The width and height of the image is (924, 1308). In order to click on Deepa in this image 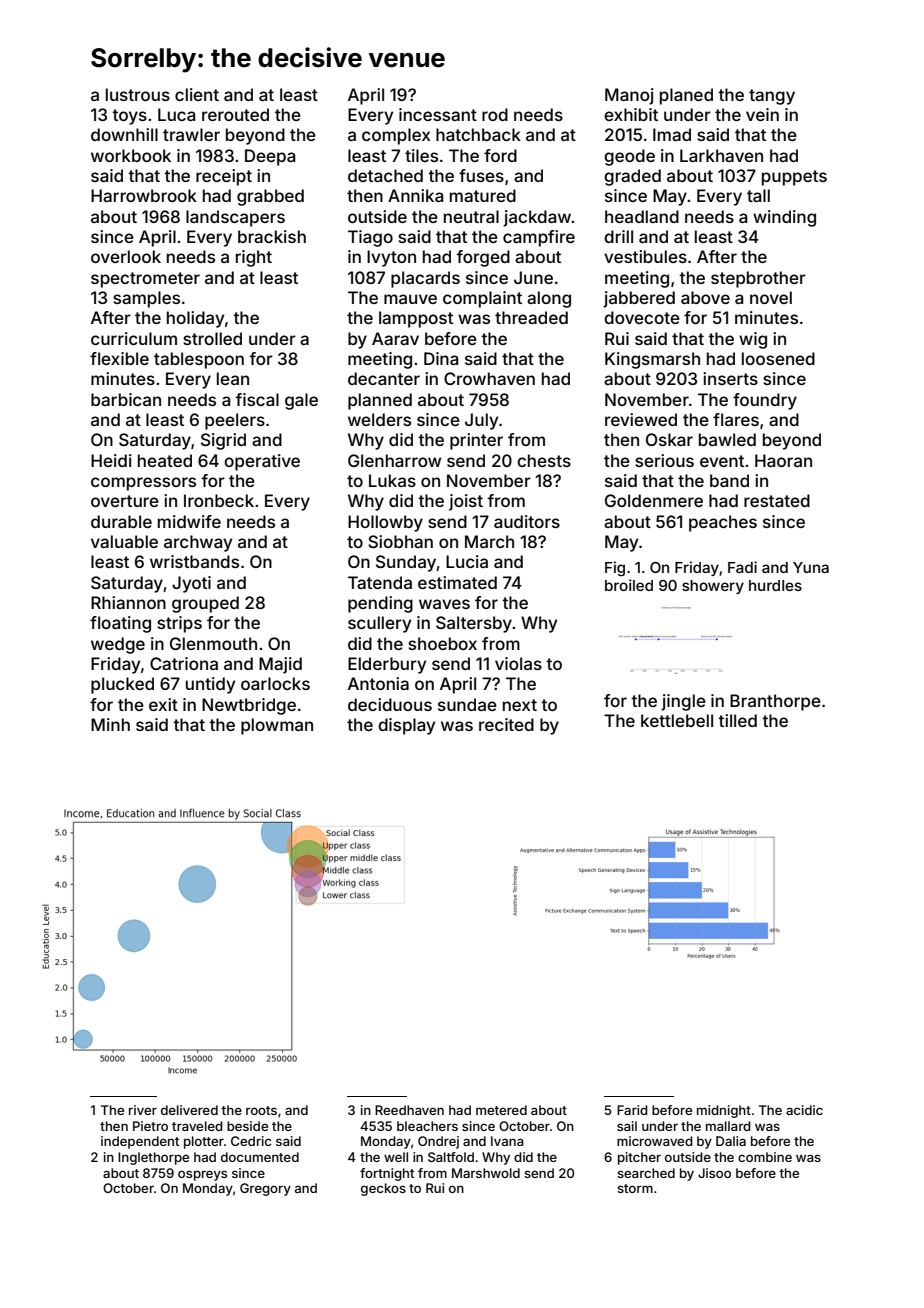, I will do `click(270, 157)`.
